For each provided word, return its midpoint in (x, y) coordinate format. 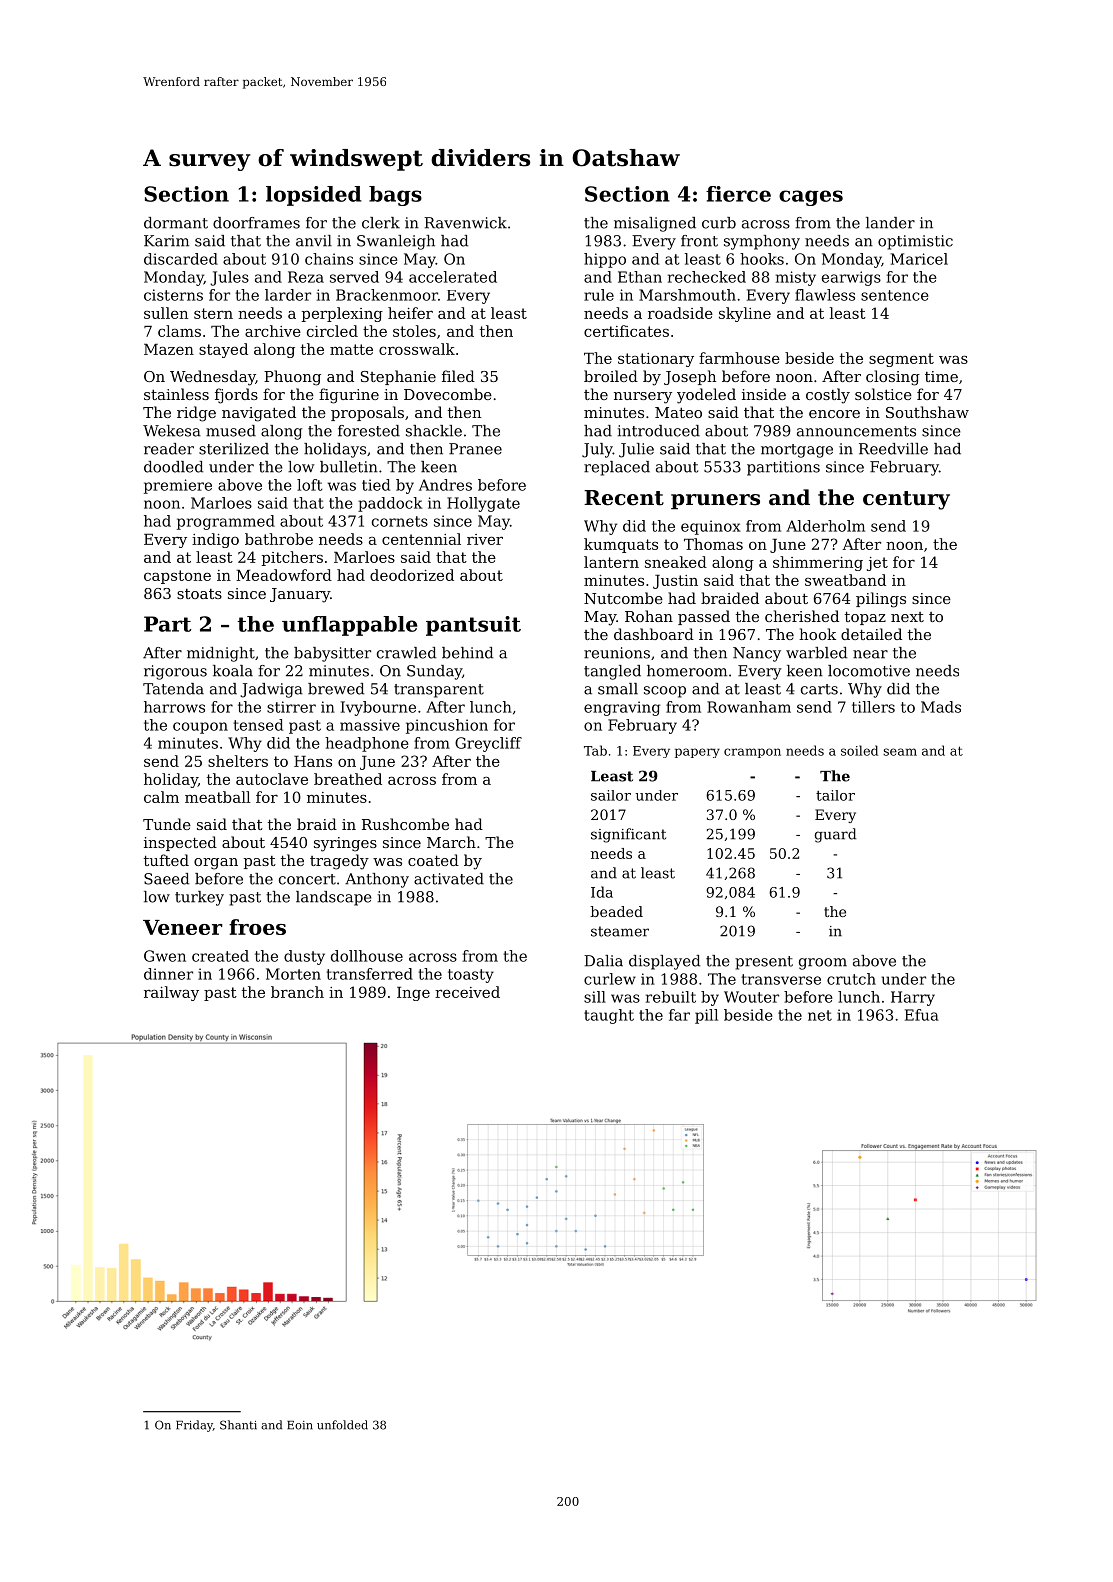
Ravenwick (465, 223)
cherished (802, 616)
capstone (177, 577)
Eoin (300, 1425)
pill (706, 1016)
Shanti (238, 1425)
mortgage (797, 451)
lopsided (313, 196)
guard (835, 835)
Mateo (678, 412)
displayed (664, 962)
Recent (624, 498)
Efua (922, 1015)
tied (376, 485)
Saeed (166, 879)
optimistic (915, 242)
